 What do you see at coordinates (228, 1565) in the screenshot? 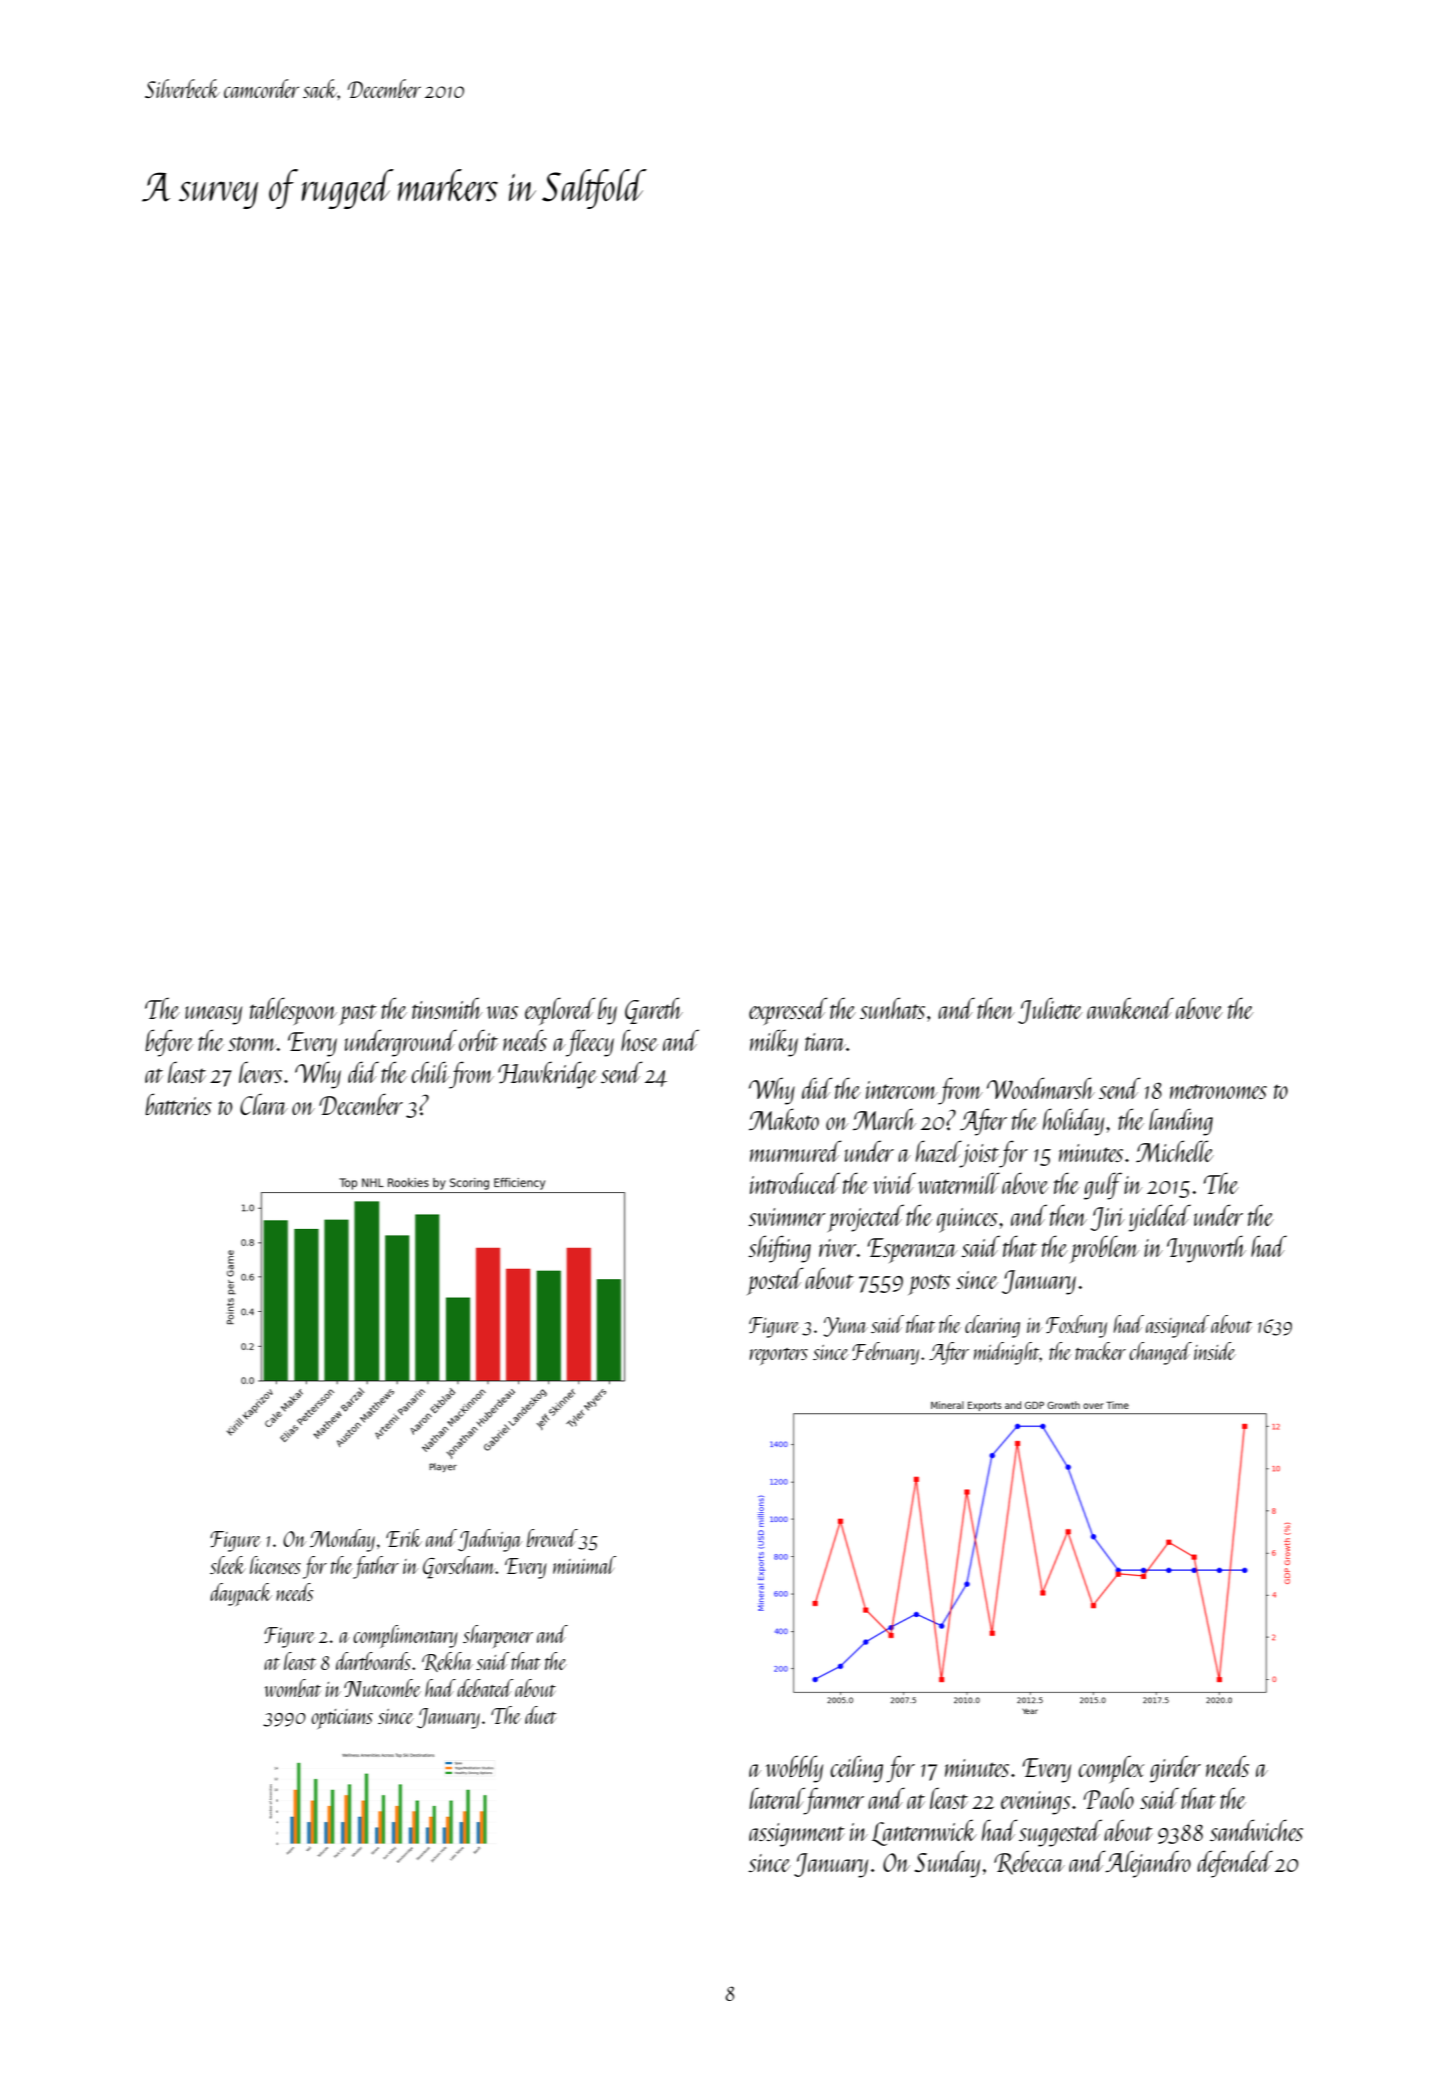
I see `sleek` at bounding box center [228, 1565].
